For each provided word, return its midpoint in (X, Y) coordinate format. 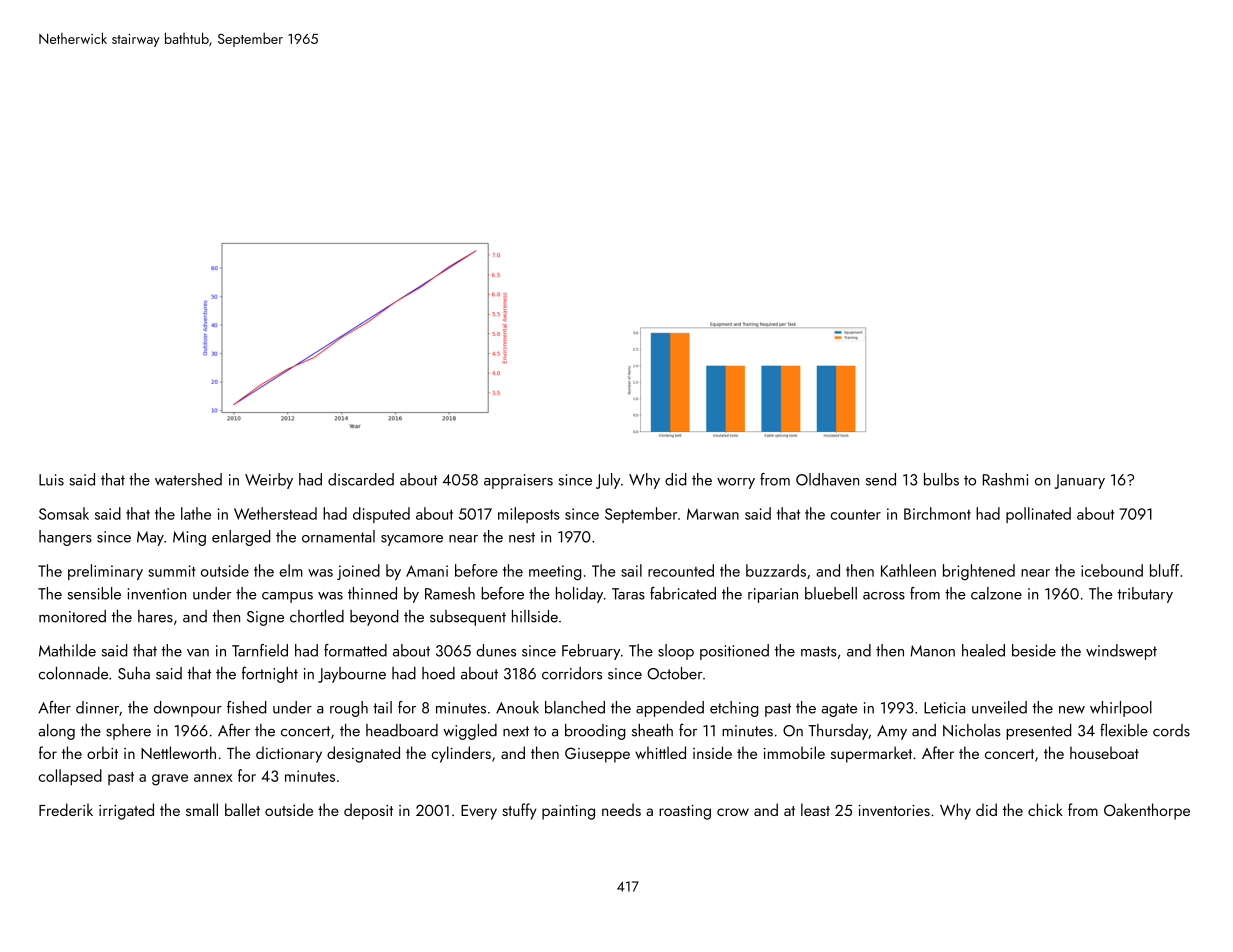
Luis (51, 480)
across (884, 596)
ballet (242, 809)
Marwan (713, 514)
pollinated (1038, 515)
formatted (355, 650)
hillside (535, 616)
